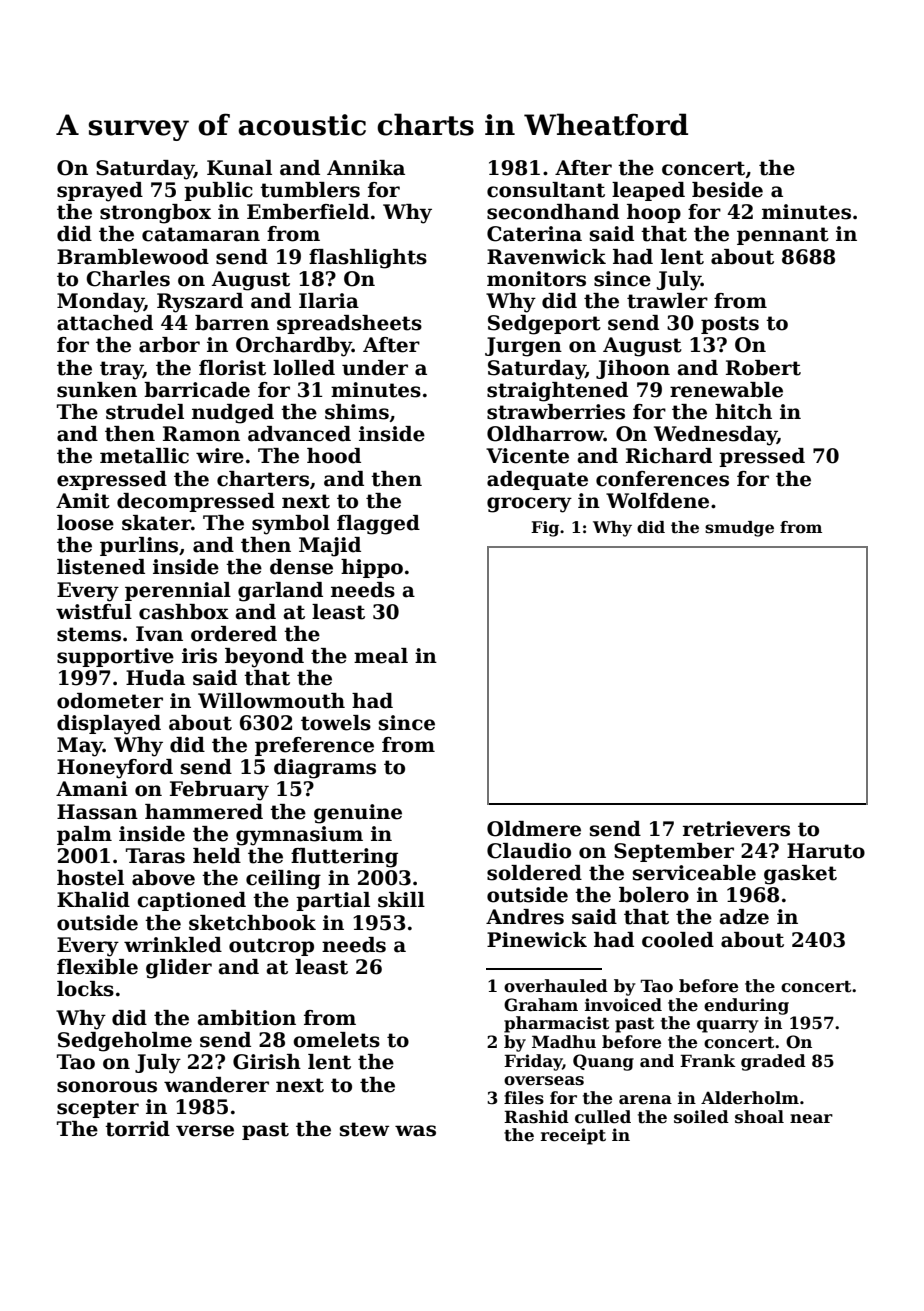 The height and width of the image is (1311, 924). I want to click on Robert, so click(763, 368).
